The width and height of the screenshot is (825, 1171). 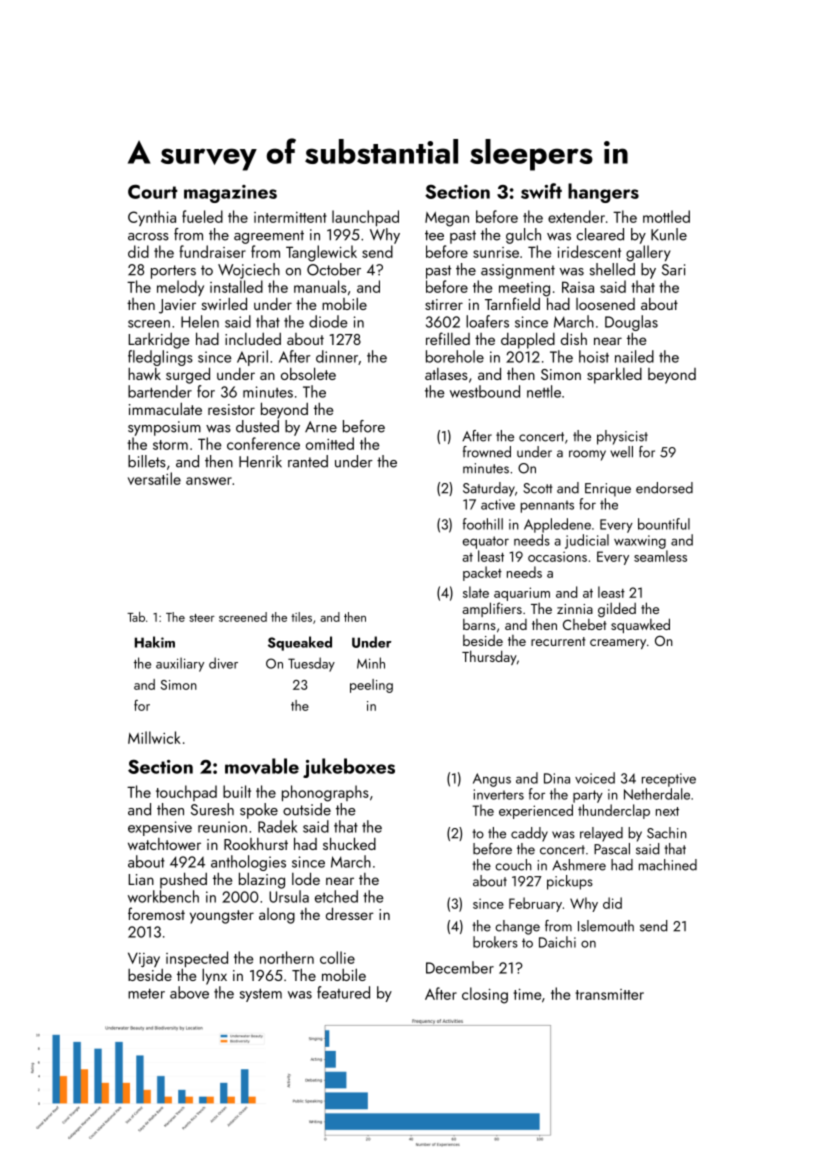 What do you see at coordinates (603, 193) in the screenshot?
I see `hangers` at bounding box center [603, 193].
